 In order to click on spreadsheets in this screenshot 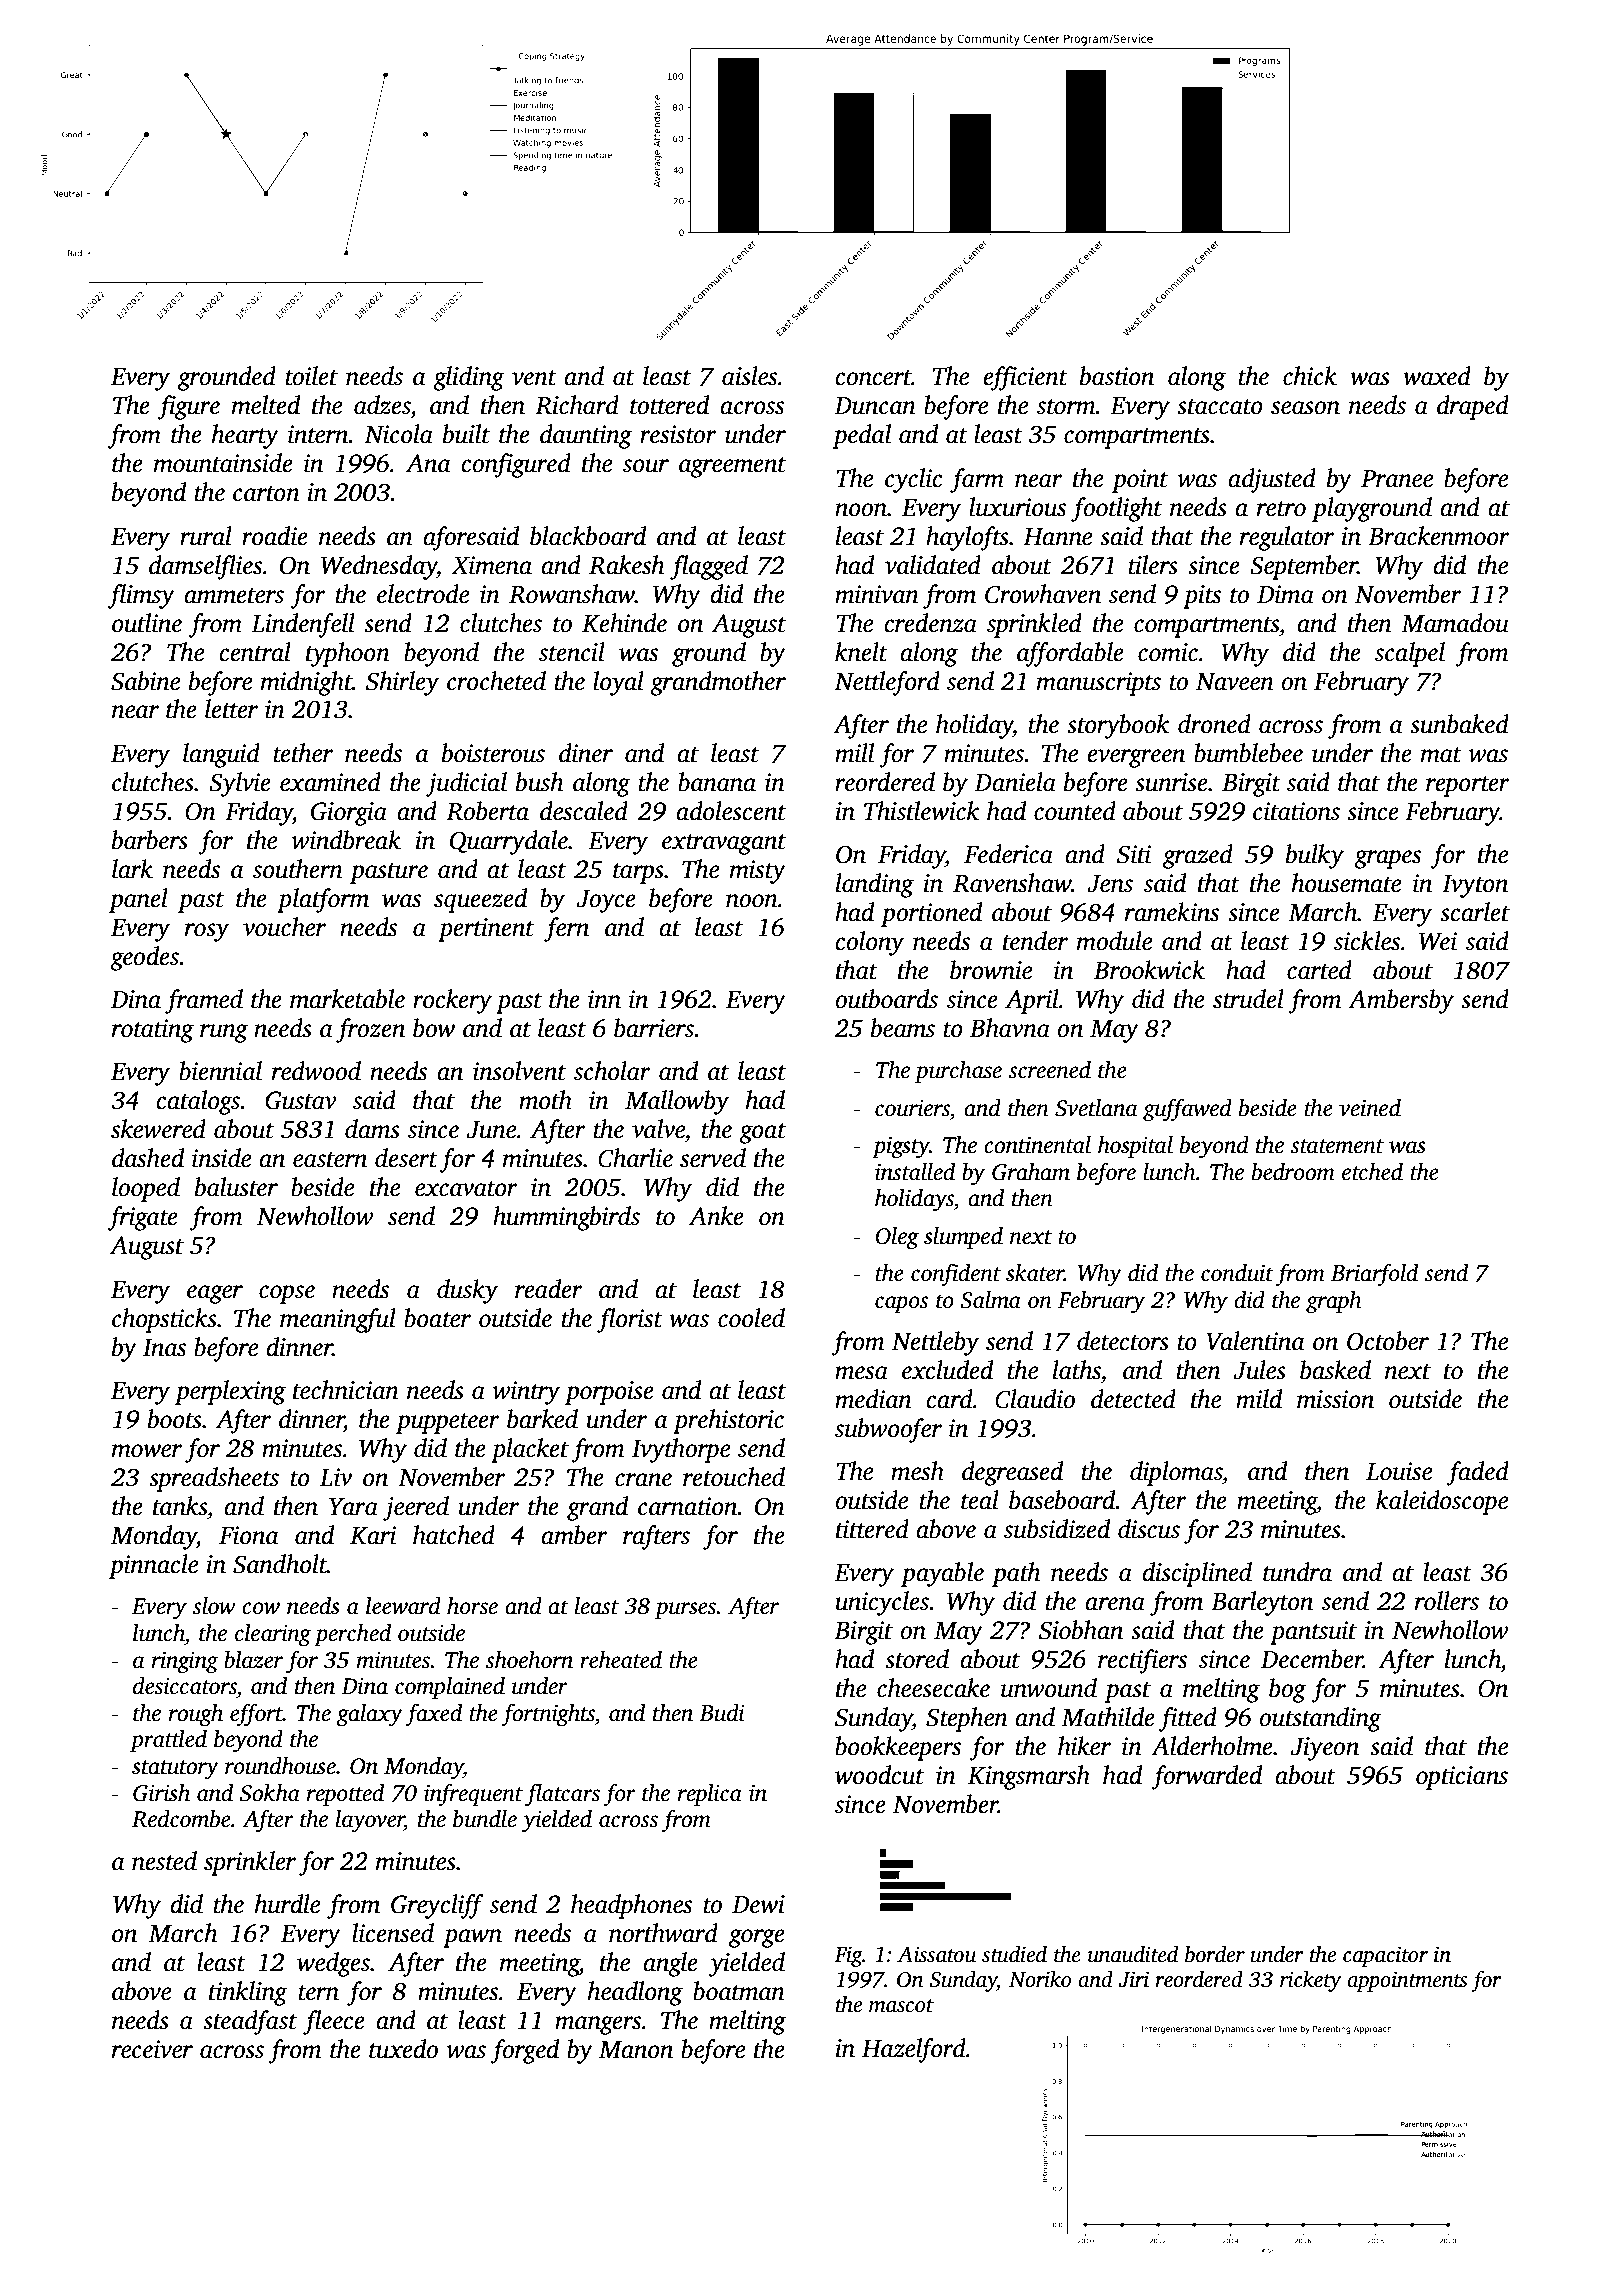, I will do `click(214, 1479)`.
